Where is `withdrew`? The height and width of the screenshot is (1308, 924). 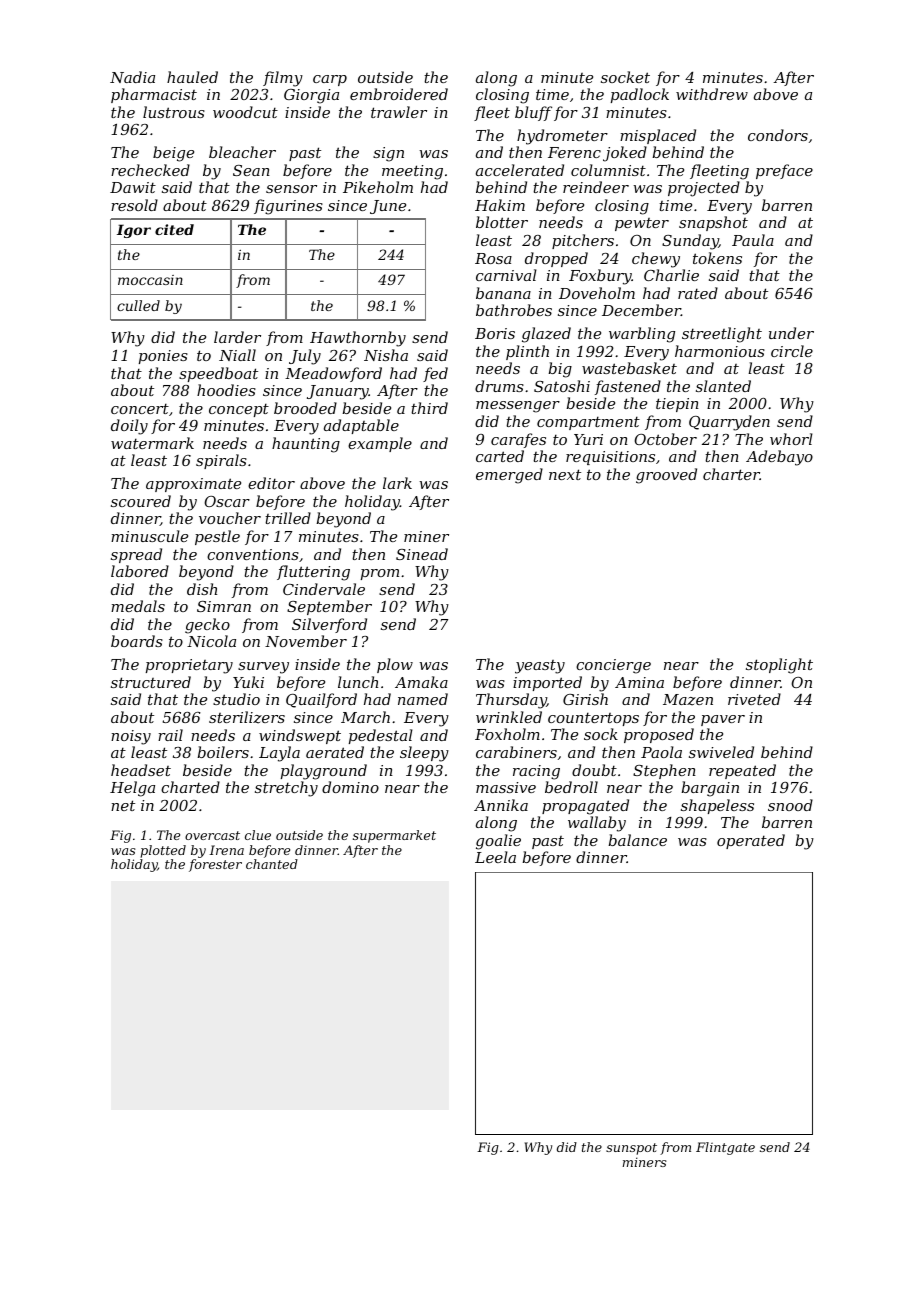
withdrew is located at coordinates (712, 94).
